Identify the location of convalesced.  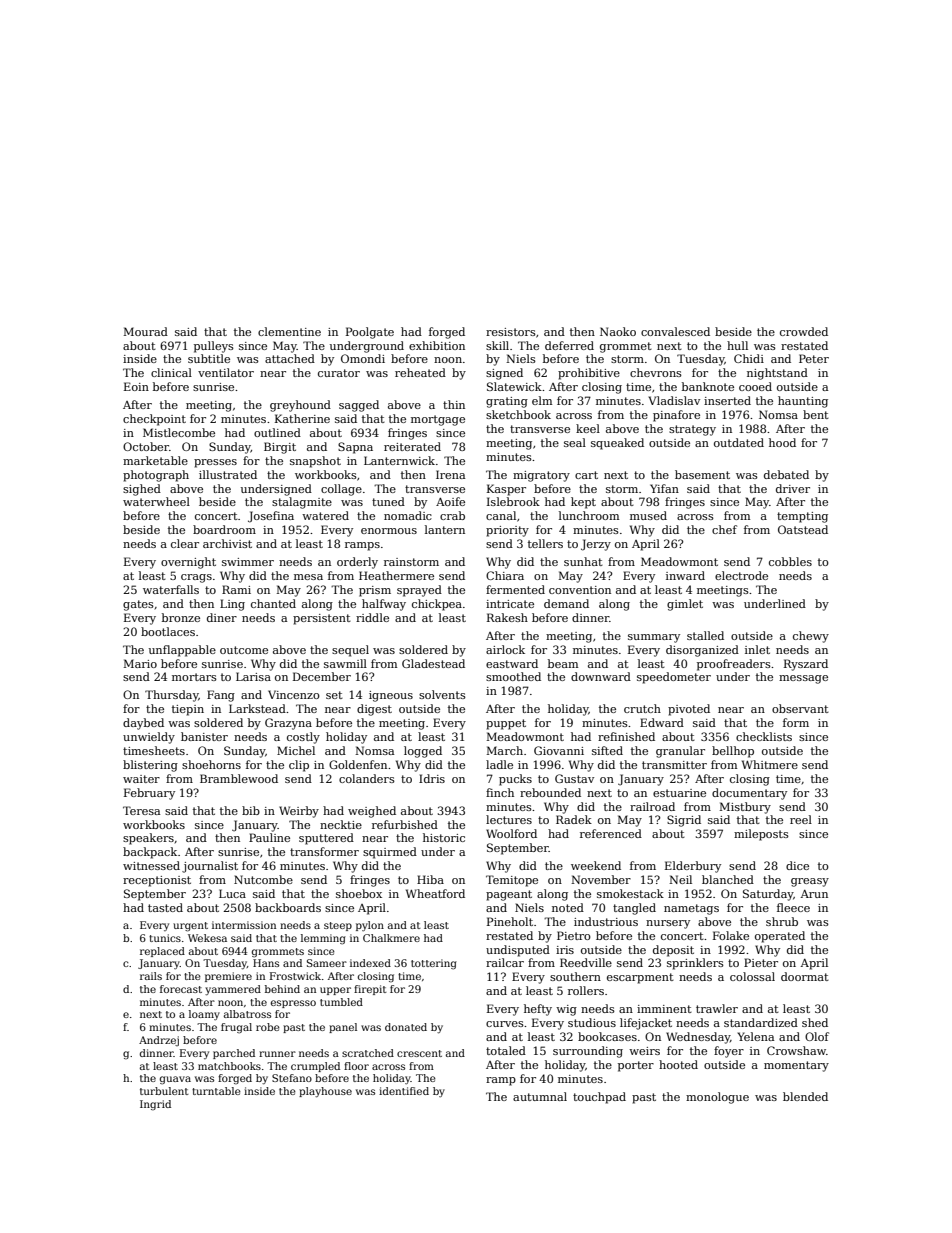
(675, 331).
